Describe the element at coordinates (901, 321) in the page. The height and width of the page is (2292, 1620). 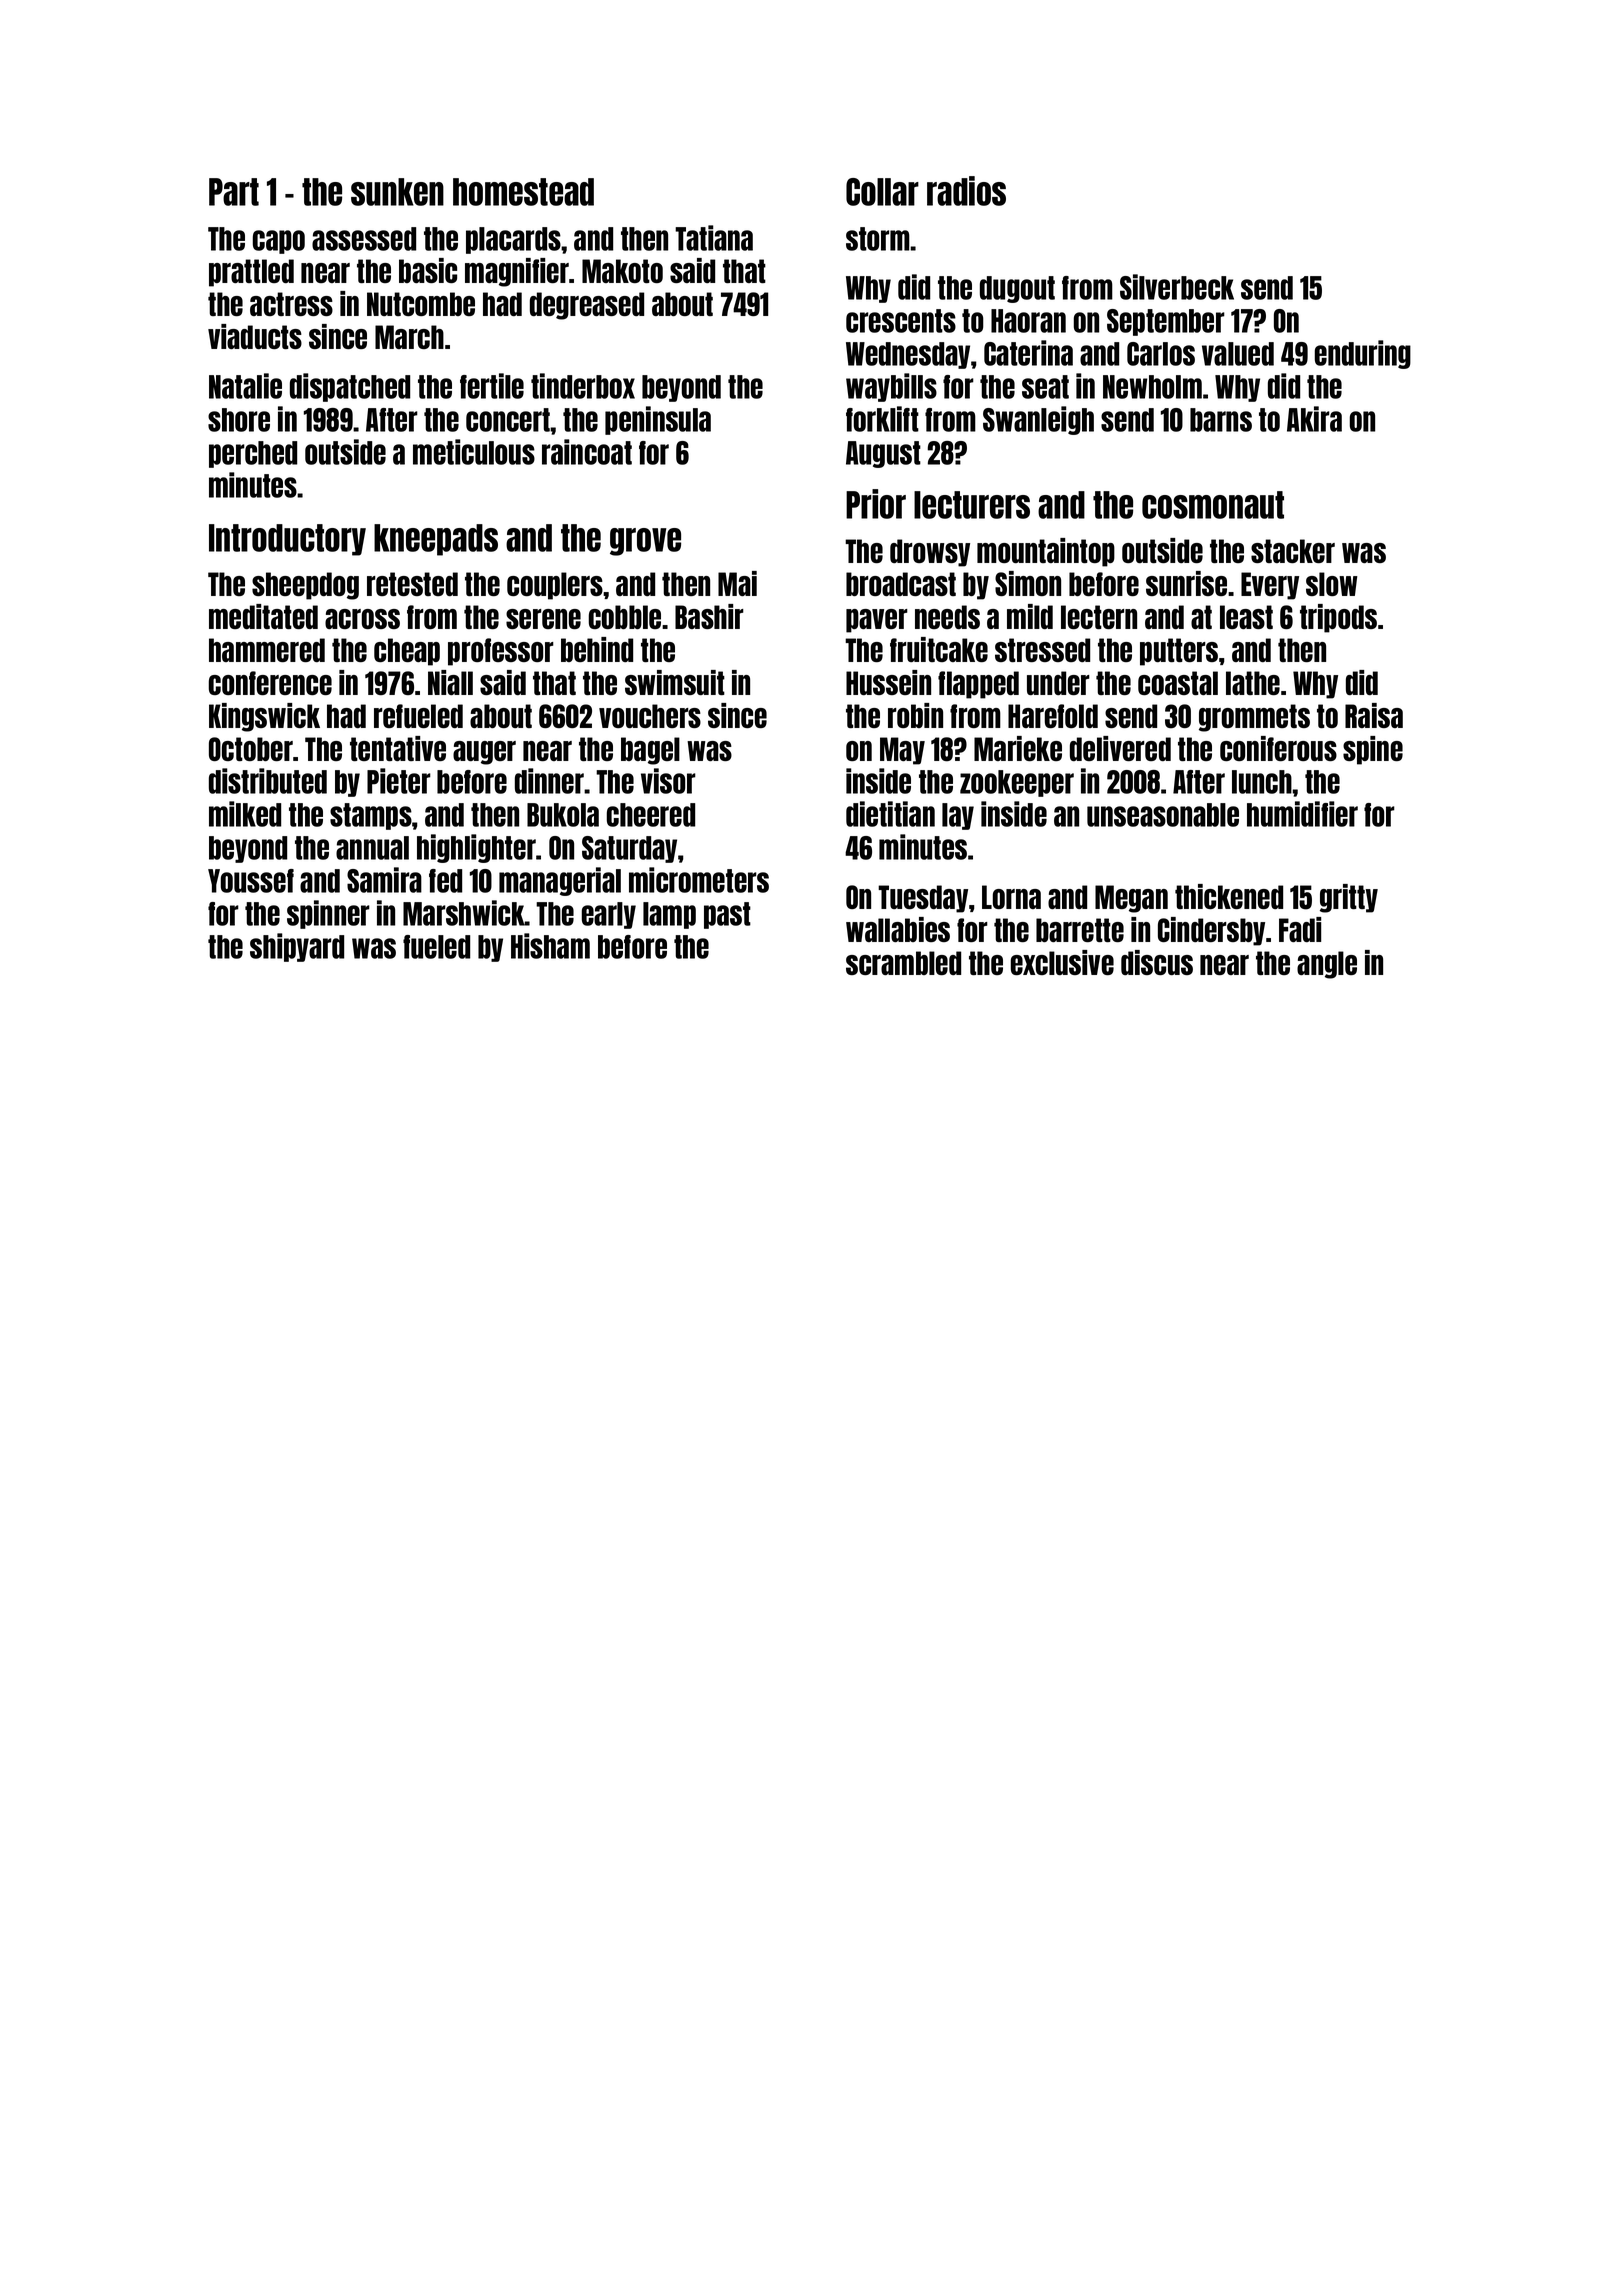
I see `crescents` at that location.
